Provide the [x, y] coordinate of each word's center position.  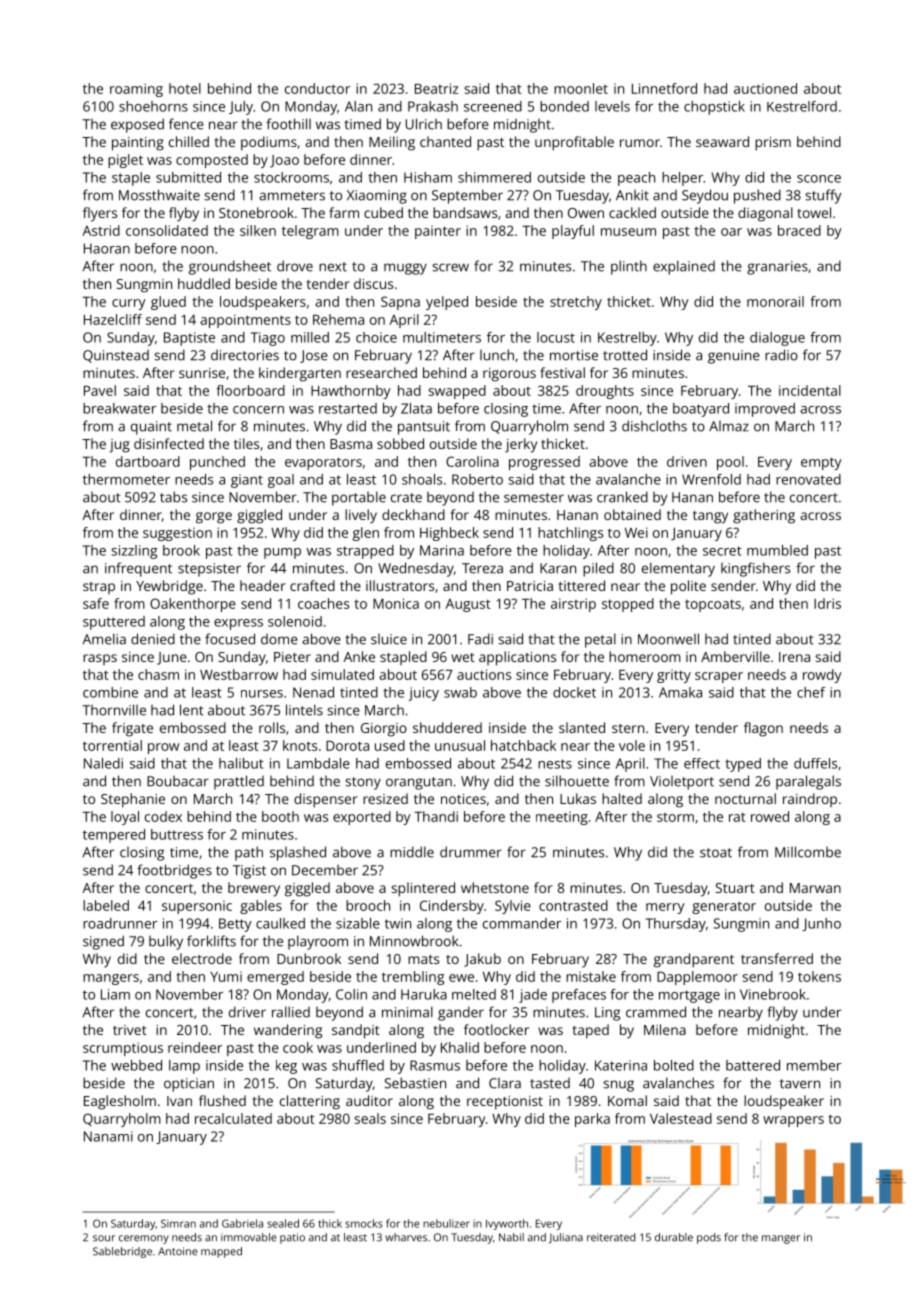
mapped [221, 1252]
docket [574, 692]
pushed [757, 196]
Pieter [292, 657]
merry [665, 908]
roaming [136, 90]
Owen [586, 213]
